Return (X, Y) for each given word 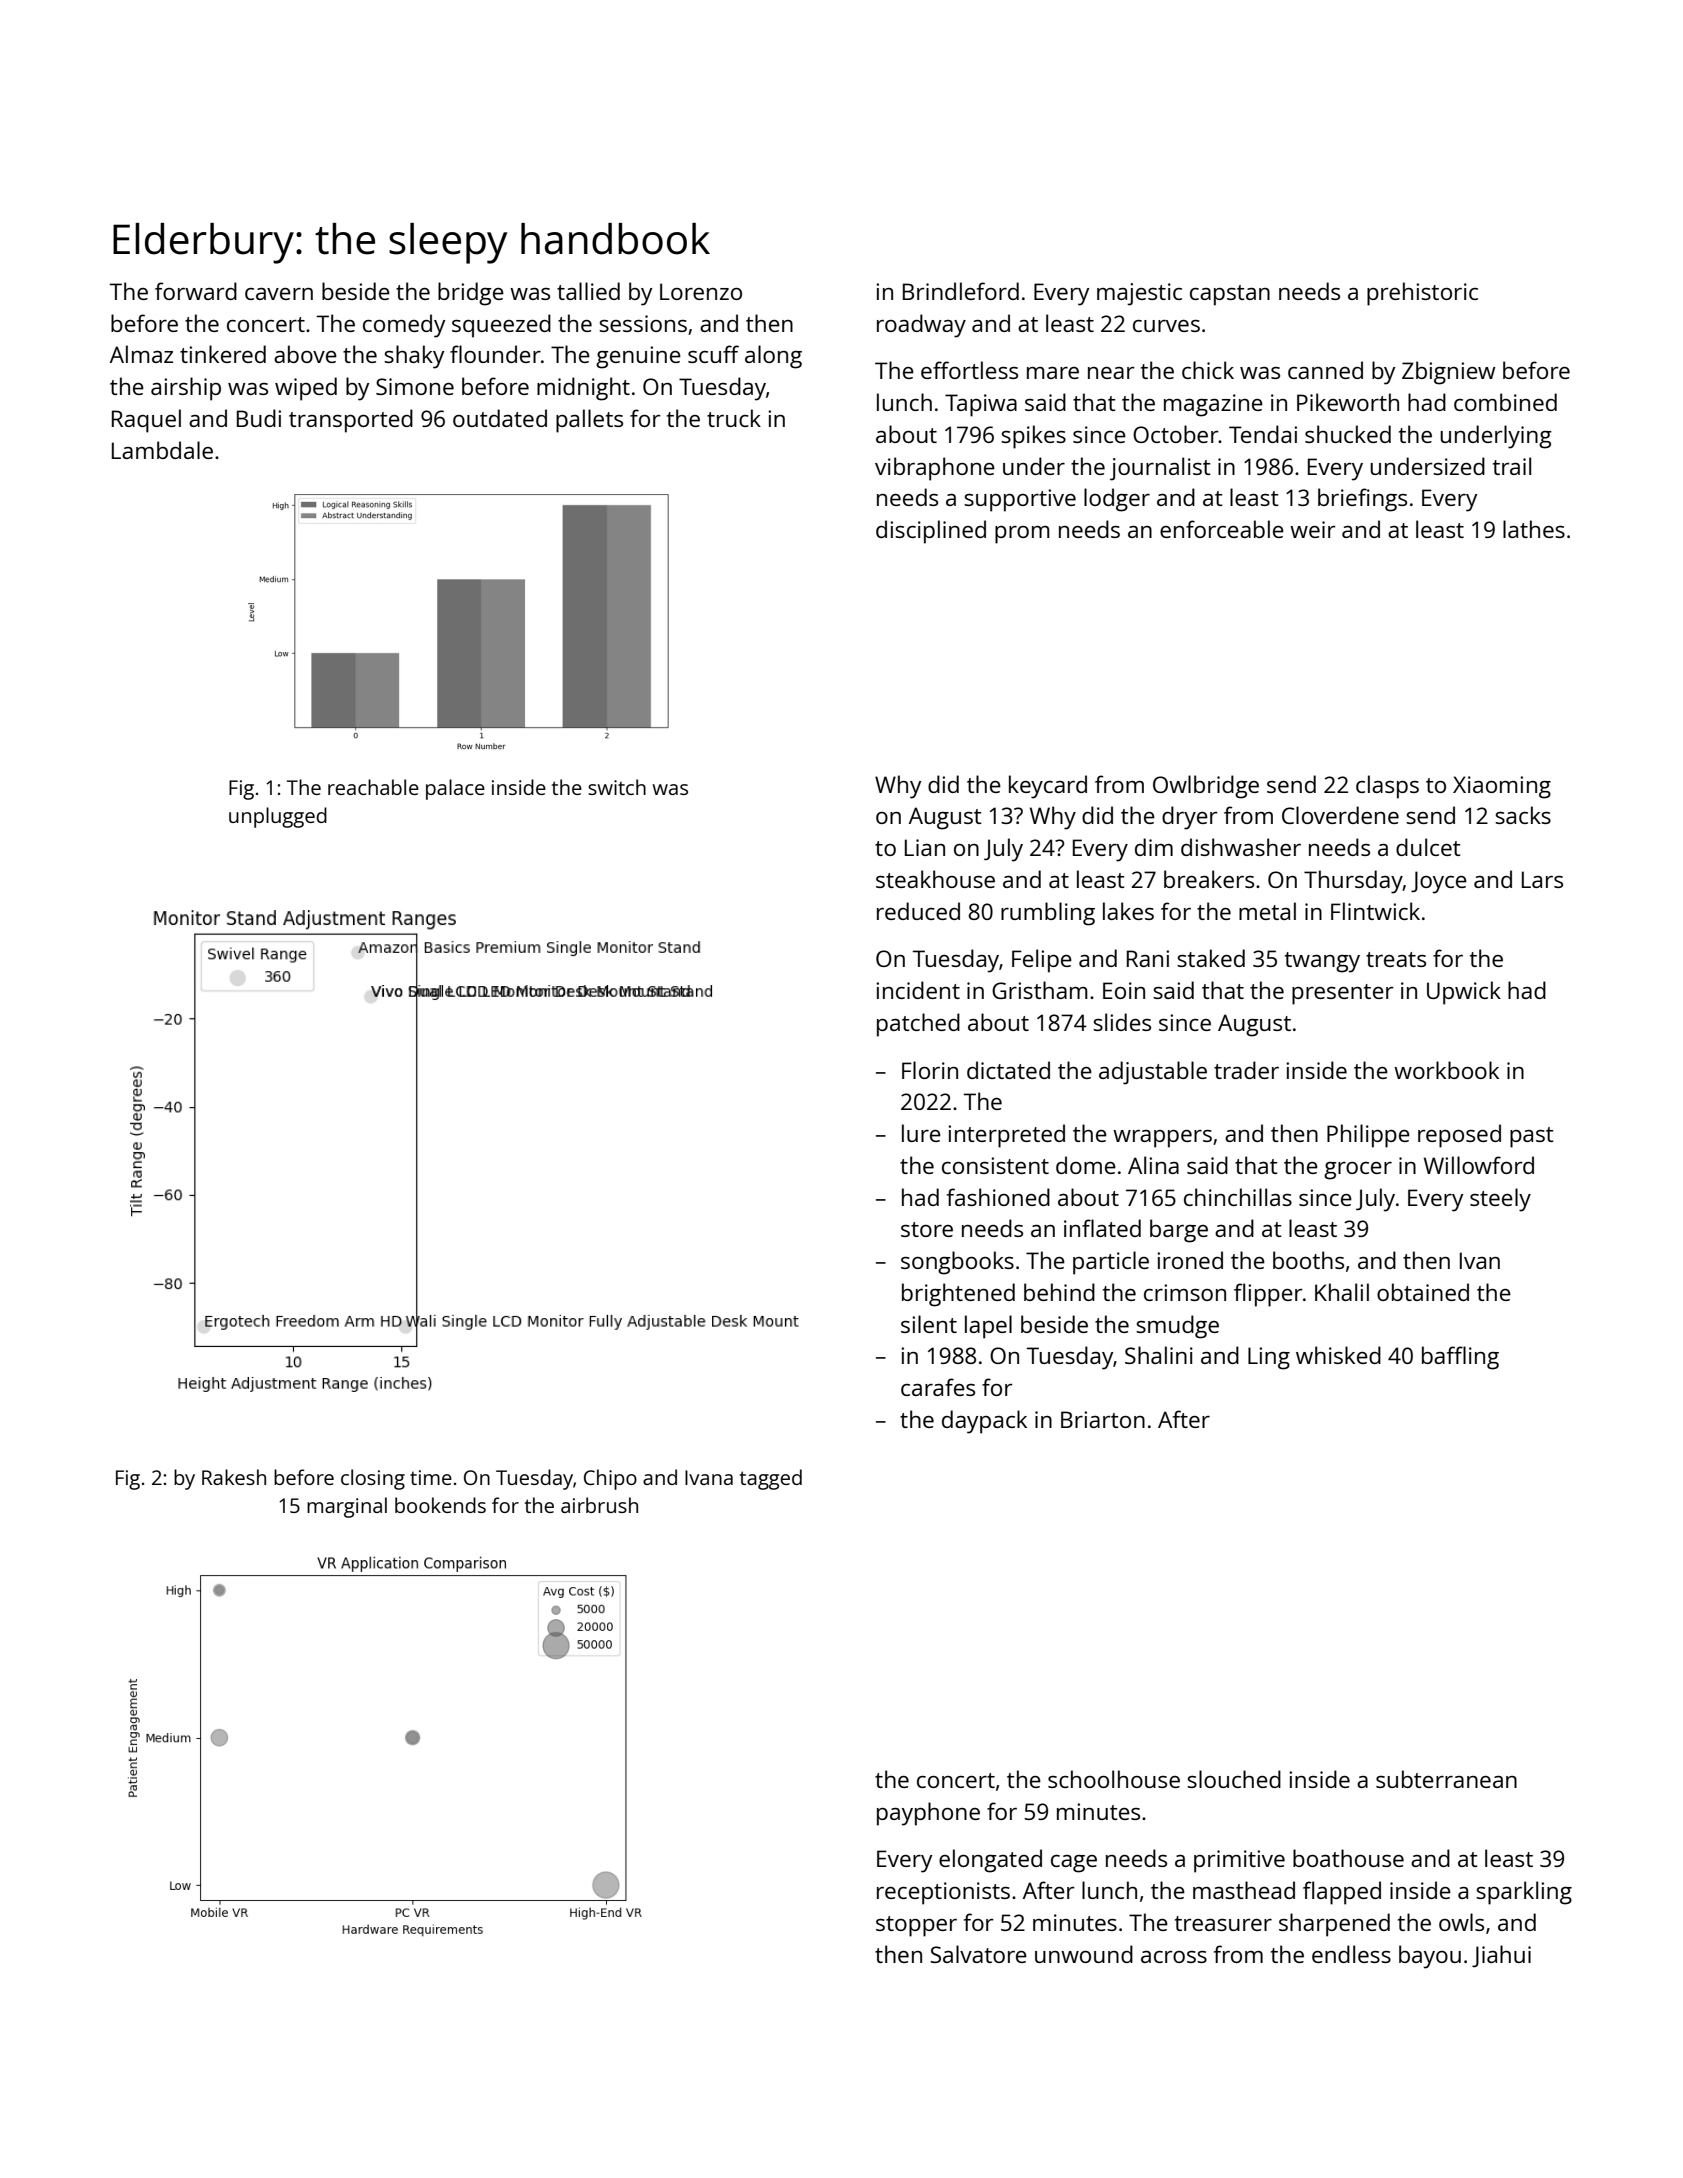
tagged (770, 1479)
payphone (928, 1814)
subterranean (1446, 1779)
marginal (347, 1507)
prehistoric (1422, 294)
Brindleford (961, 291)
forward (196, 291)
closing (373, 1479)
